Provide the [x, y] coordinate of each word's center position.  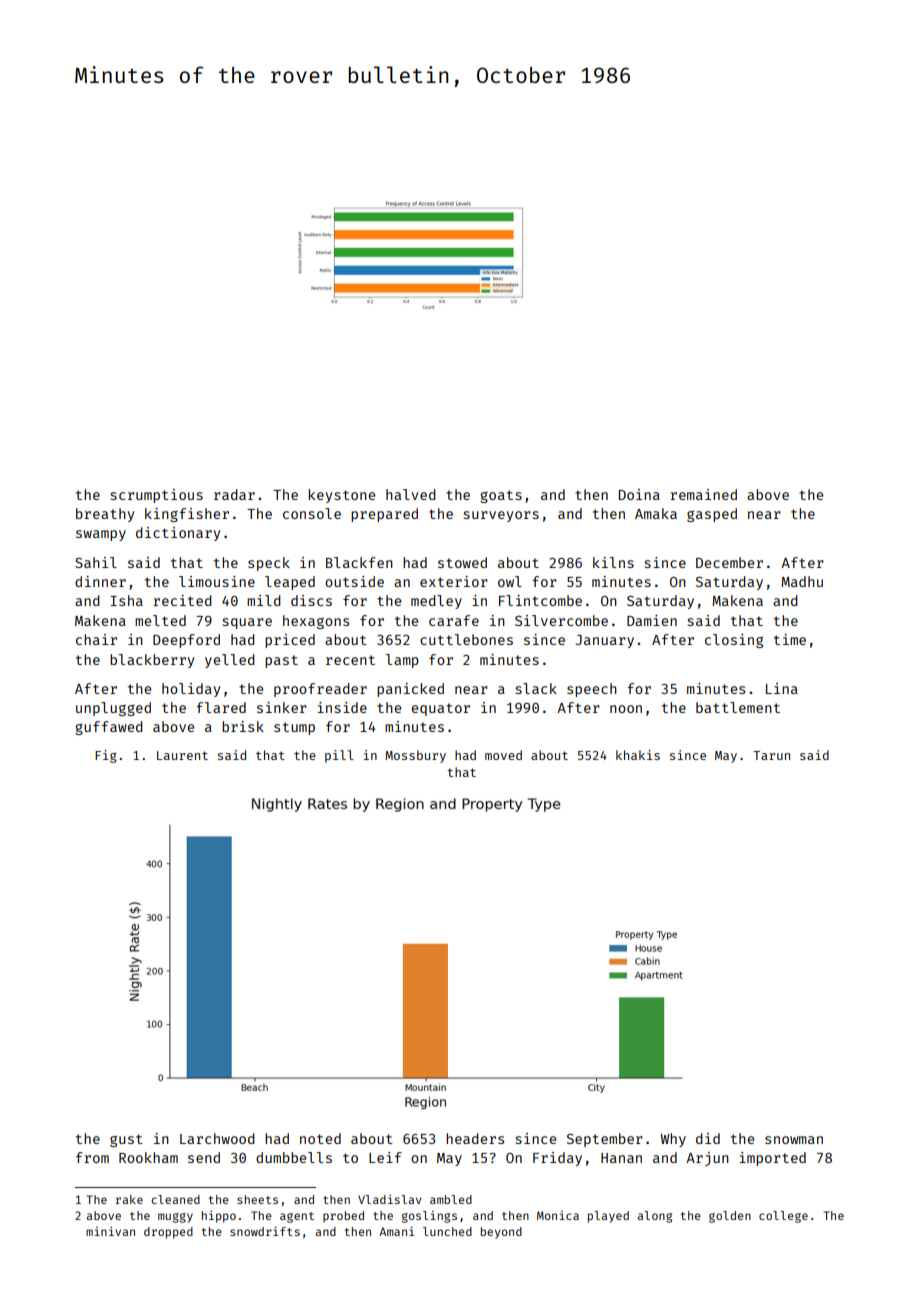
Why [673, 1140]
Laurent [182, 755]
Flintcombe [540, 600]
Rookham [148, 1157]
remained [703, 494]
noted [320, 1138]
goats [501, 496]
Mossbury [415, 756]
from [92, 1157]
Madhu [802, 581]
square [247, 623]
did [708, 1138]
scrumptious [157, 496]
